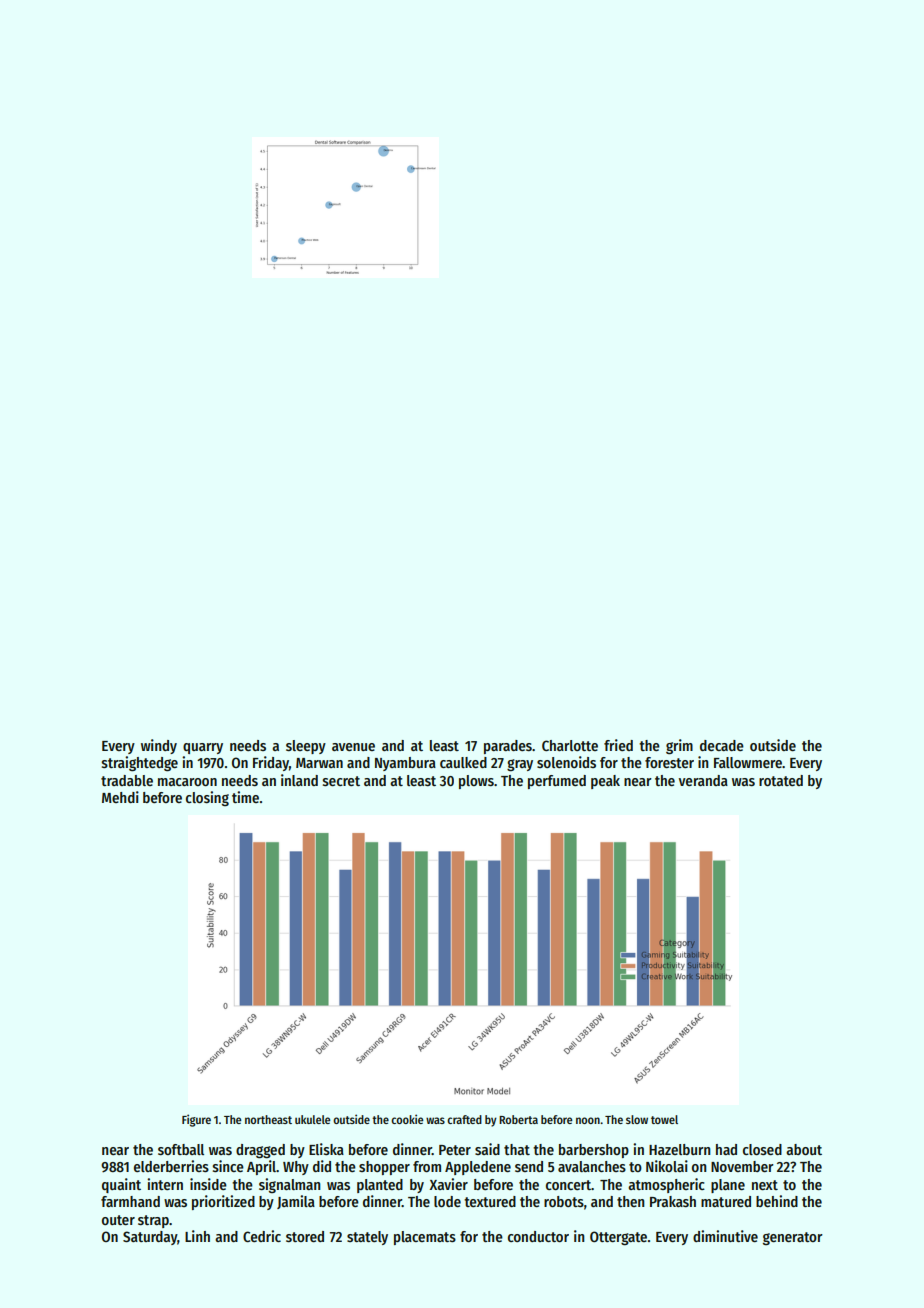 The width and height of the screenshot is (924, 1308). Describe the element at coordinates (476, 782) in the screenshot. I see `plows` at that location.
